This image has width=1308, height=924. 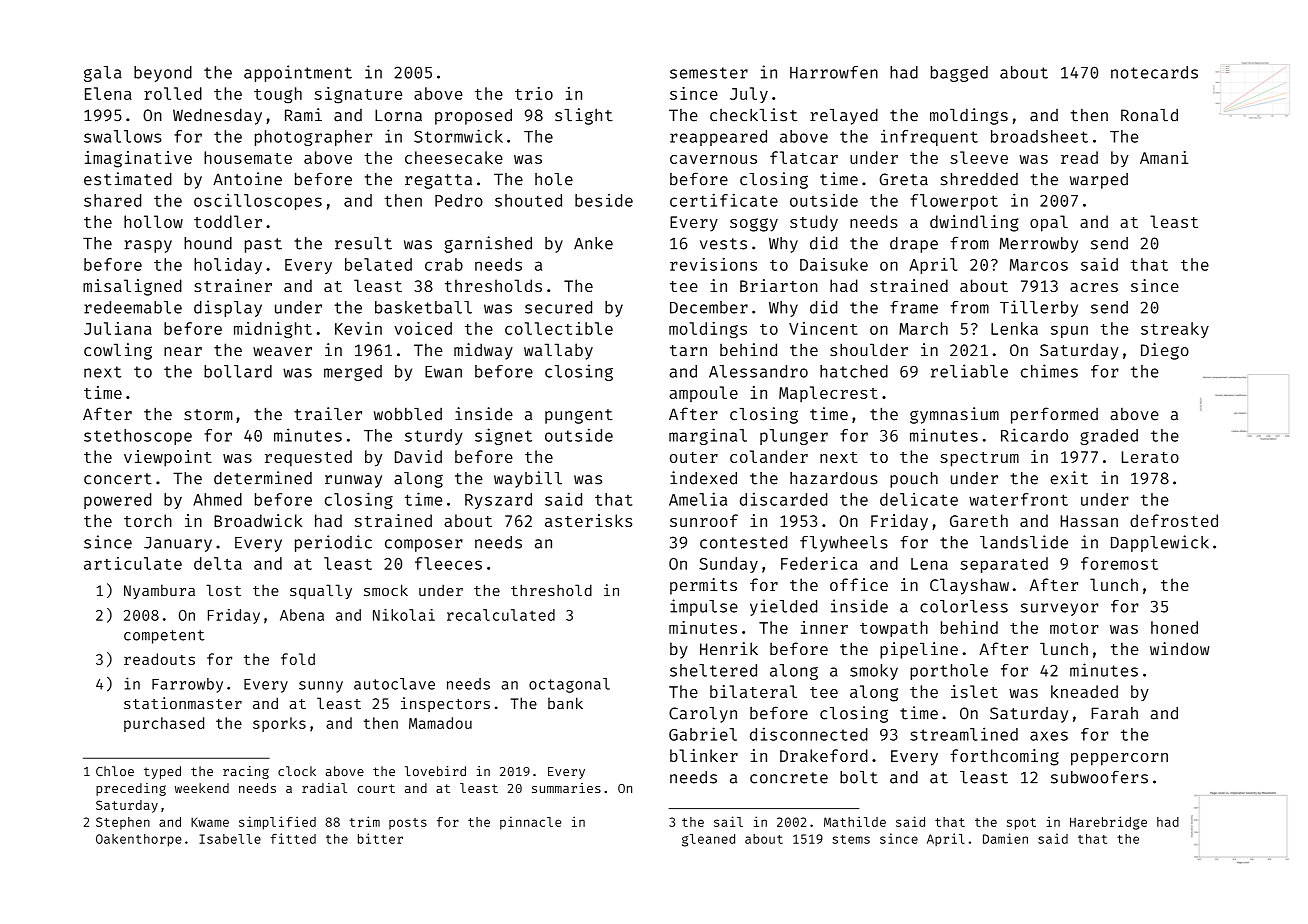 I want to click on gleaned, so click(x=708, y=840).
